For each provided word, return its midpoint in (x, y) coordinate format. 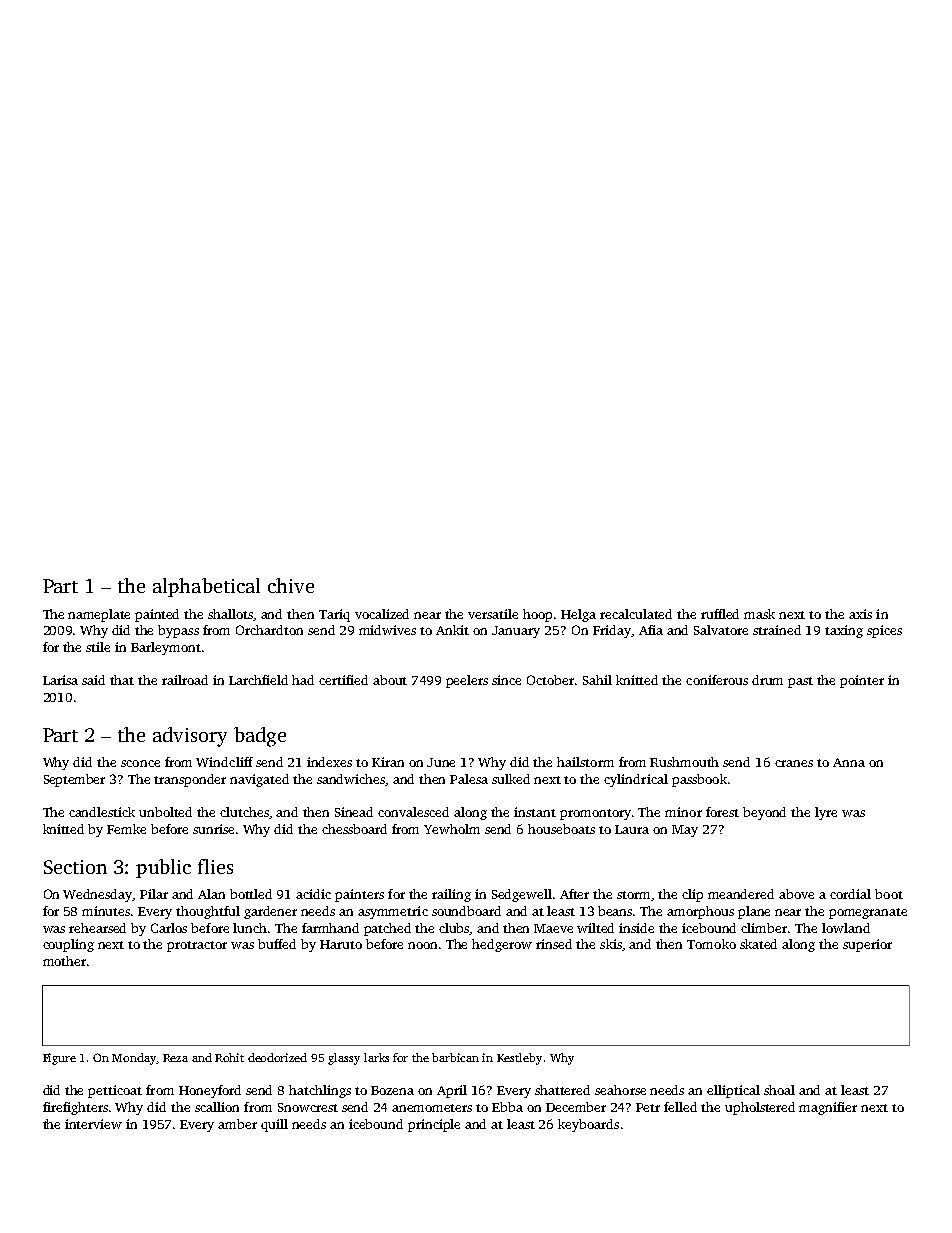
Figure (59, 1059)
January (516, 632)
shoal (779, 1090)
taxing (844, 631)
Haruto (341, 944)
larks (376, 1057)
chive (291, 585)
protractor (197, 946)
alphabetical (206, 587)
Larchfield (258, 680)
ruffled (720, 614)
